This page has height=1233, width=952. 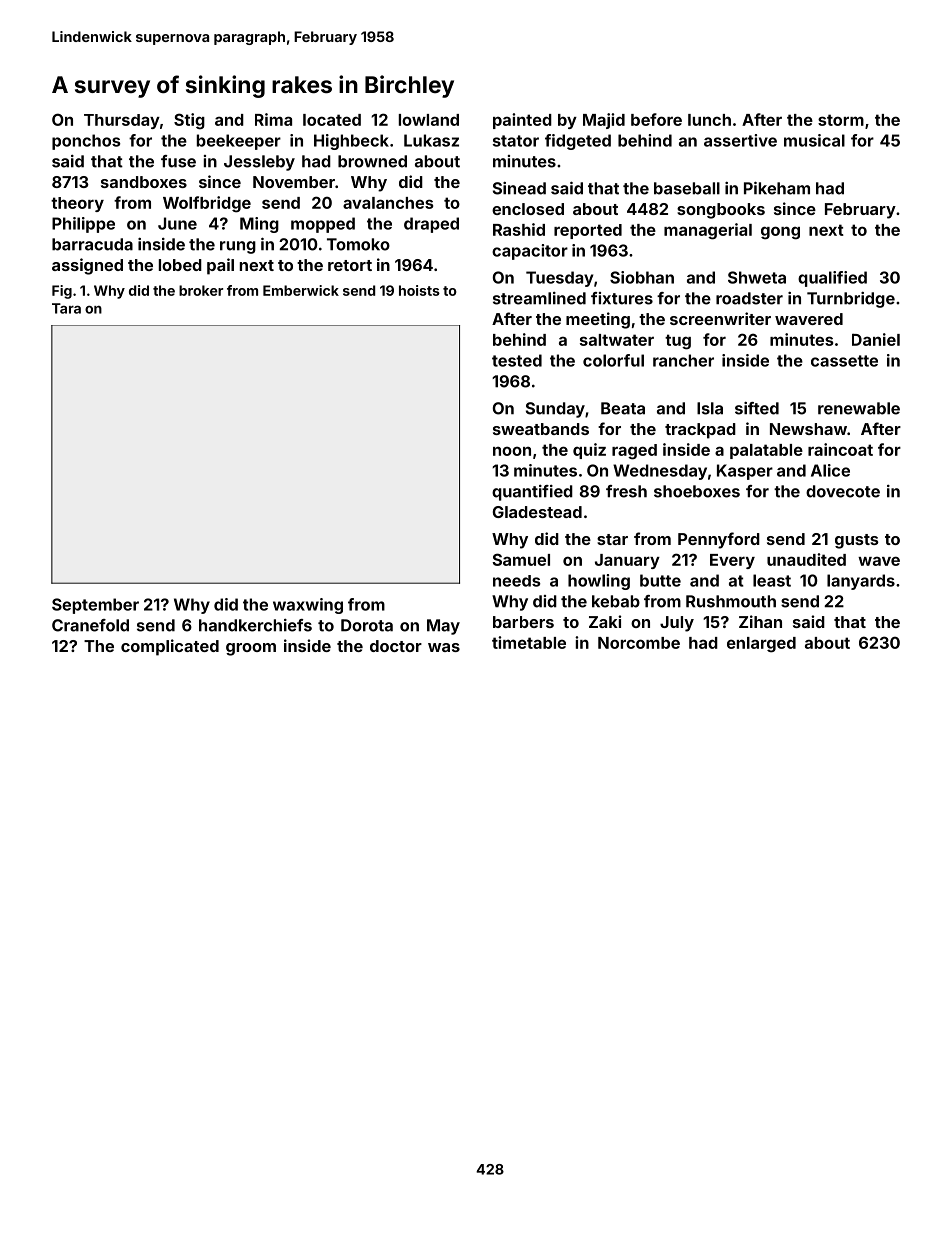 I want to click on baseball, so click(x=687, y=188).
